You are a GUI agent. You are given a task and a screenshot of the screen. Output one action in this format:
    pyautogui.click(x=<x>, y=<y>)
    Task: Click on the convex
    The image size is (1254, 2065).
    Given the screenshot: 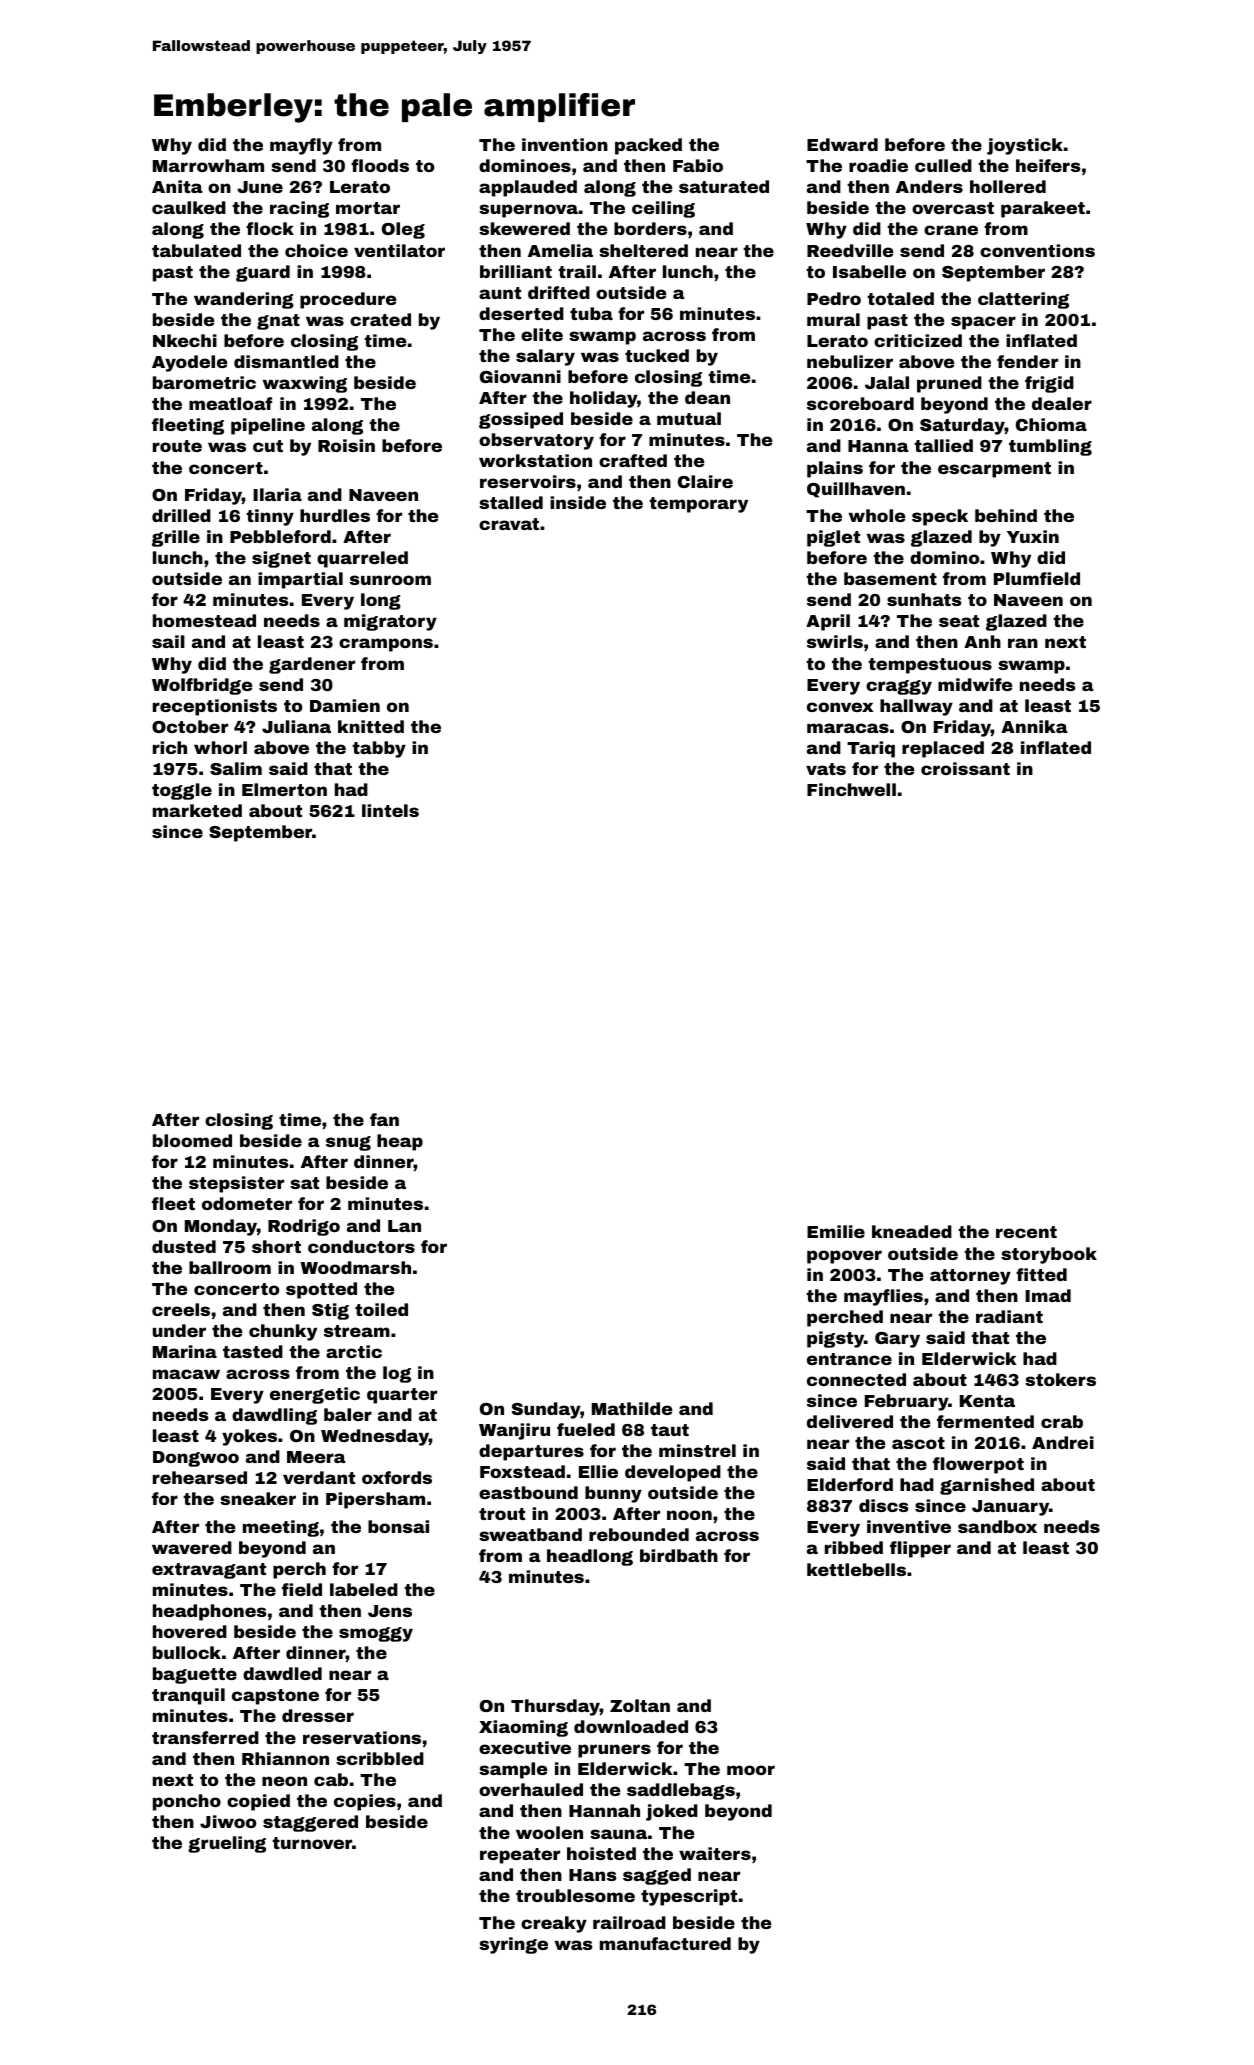 What is the action you would take?
    pyautogui.click(x=840, y=707)
